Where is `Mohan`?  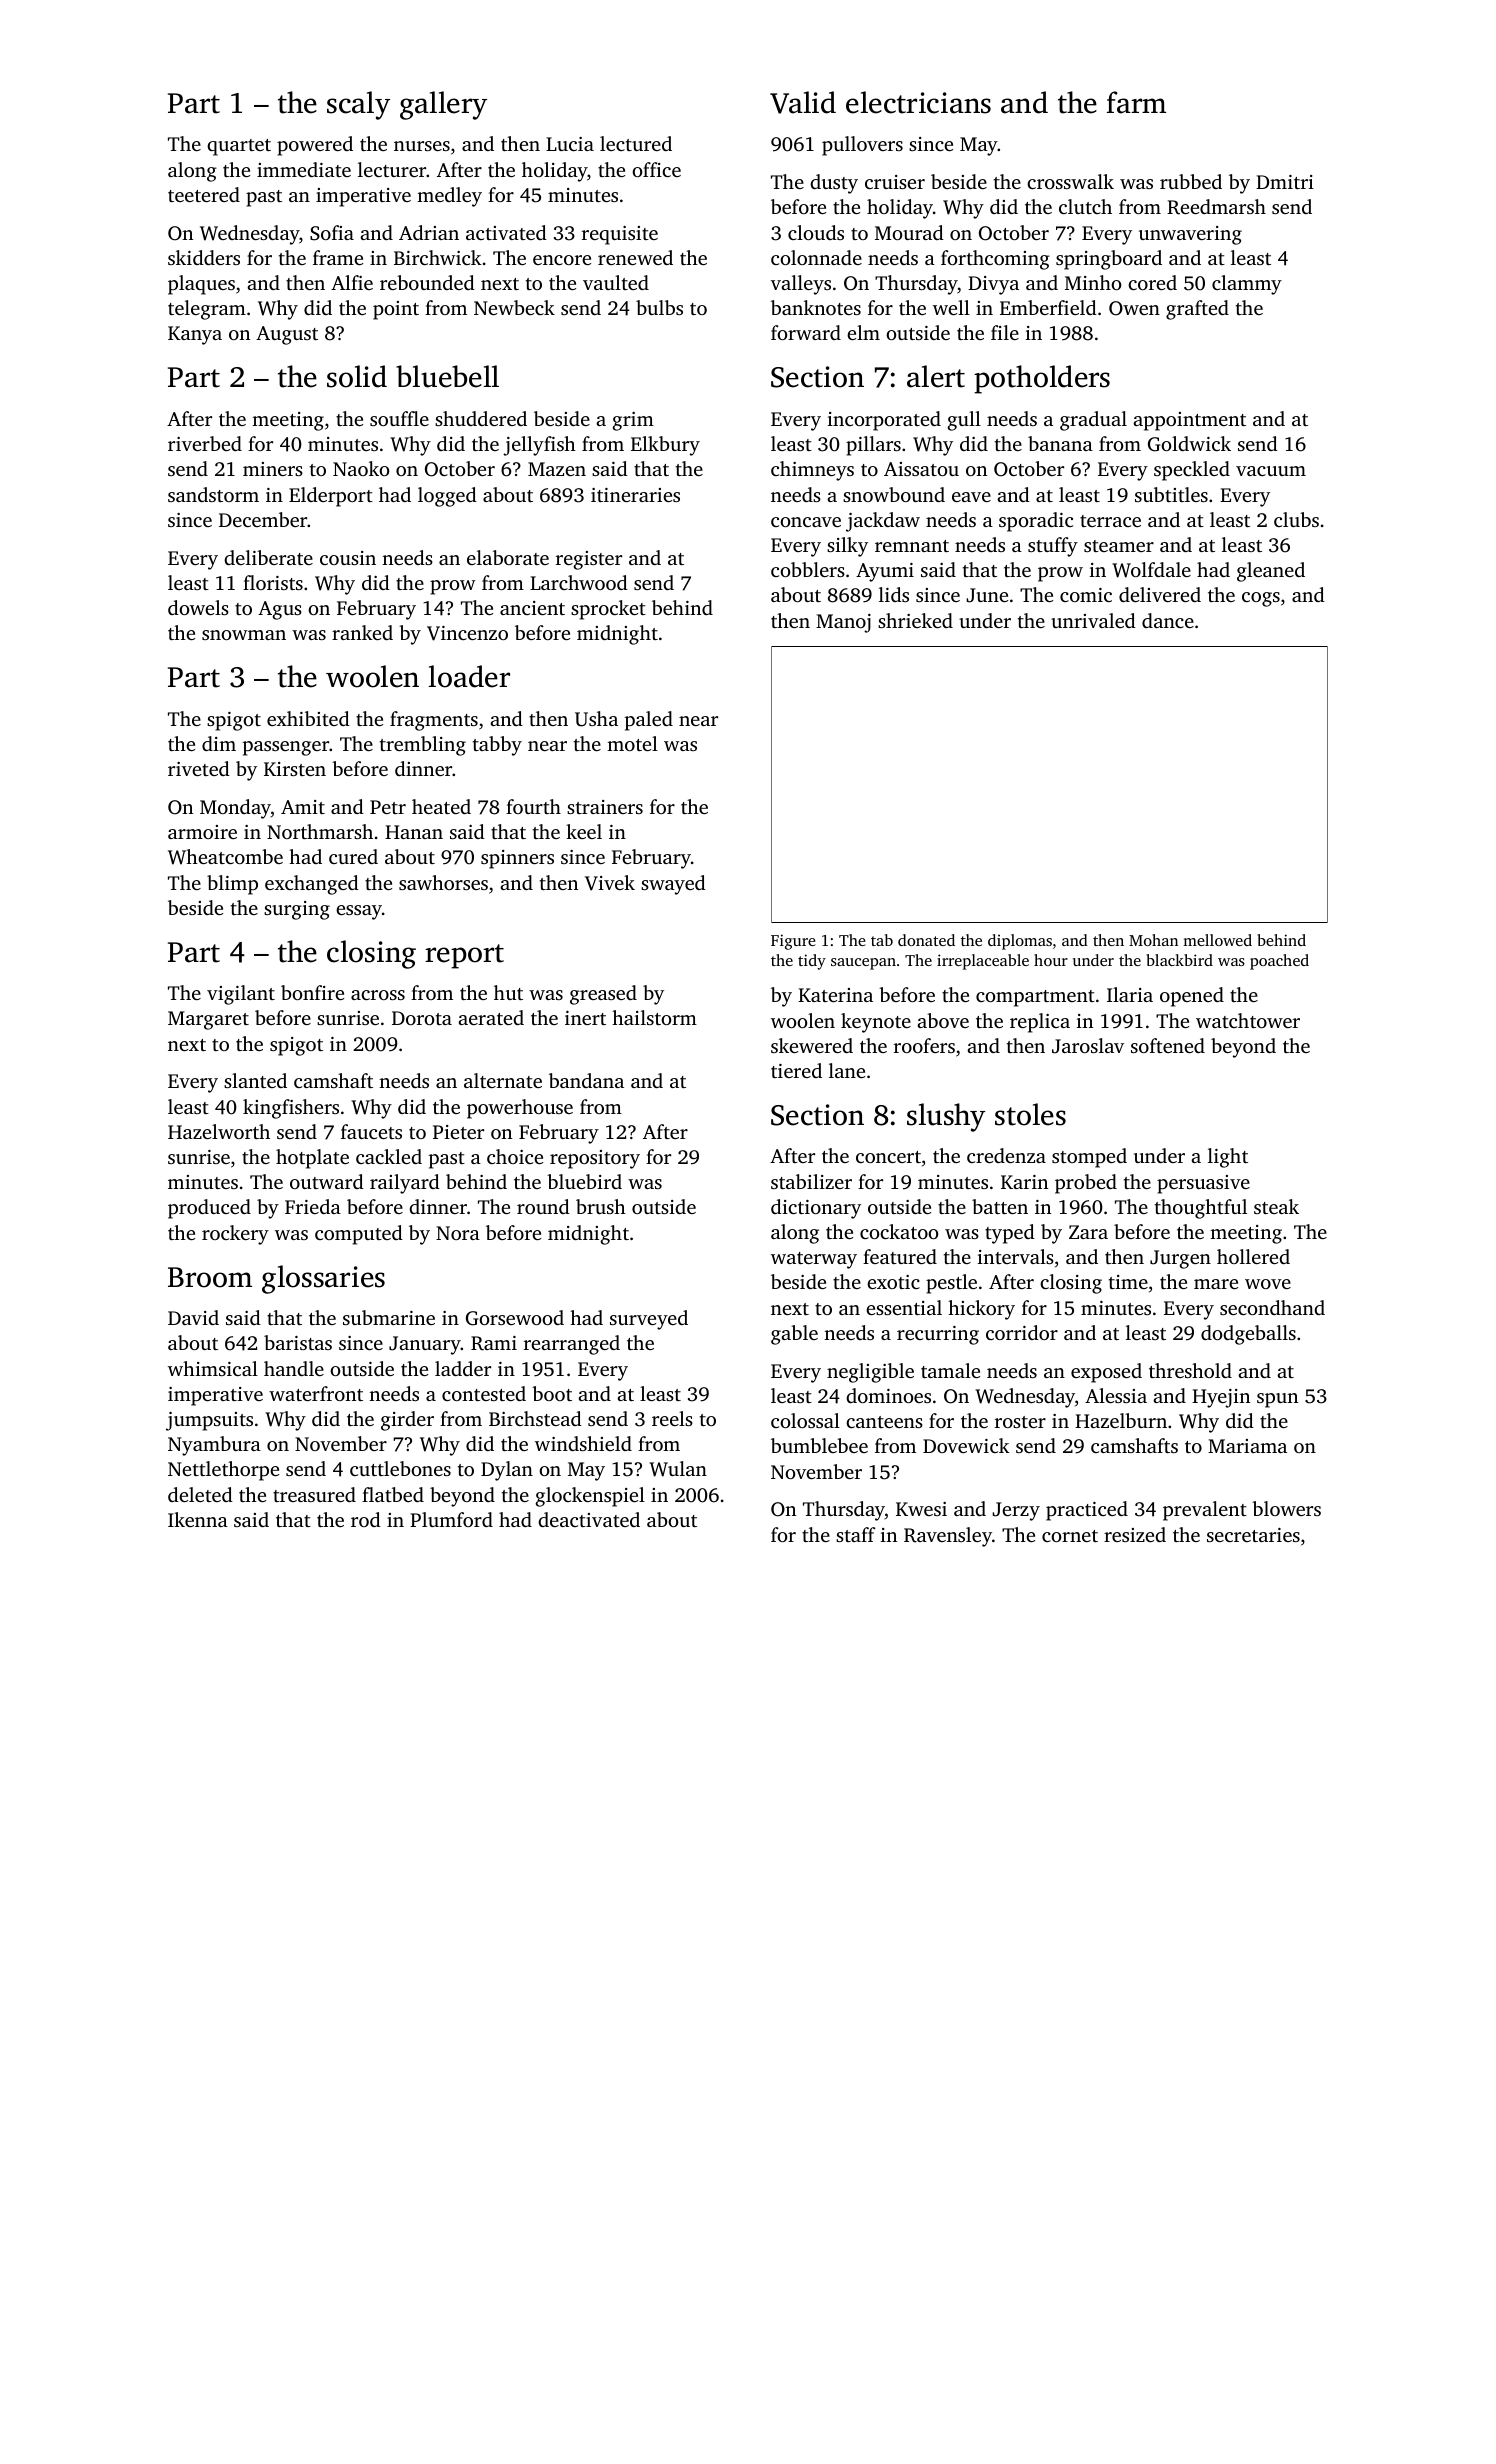 Mohan is located at coordinates (1153, 940).
